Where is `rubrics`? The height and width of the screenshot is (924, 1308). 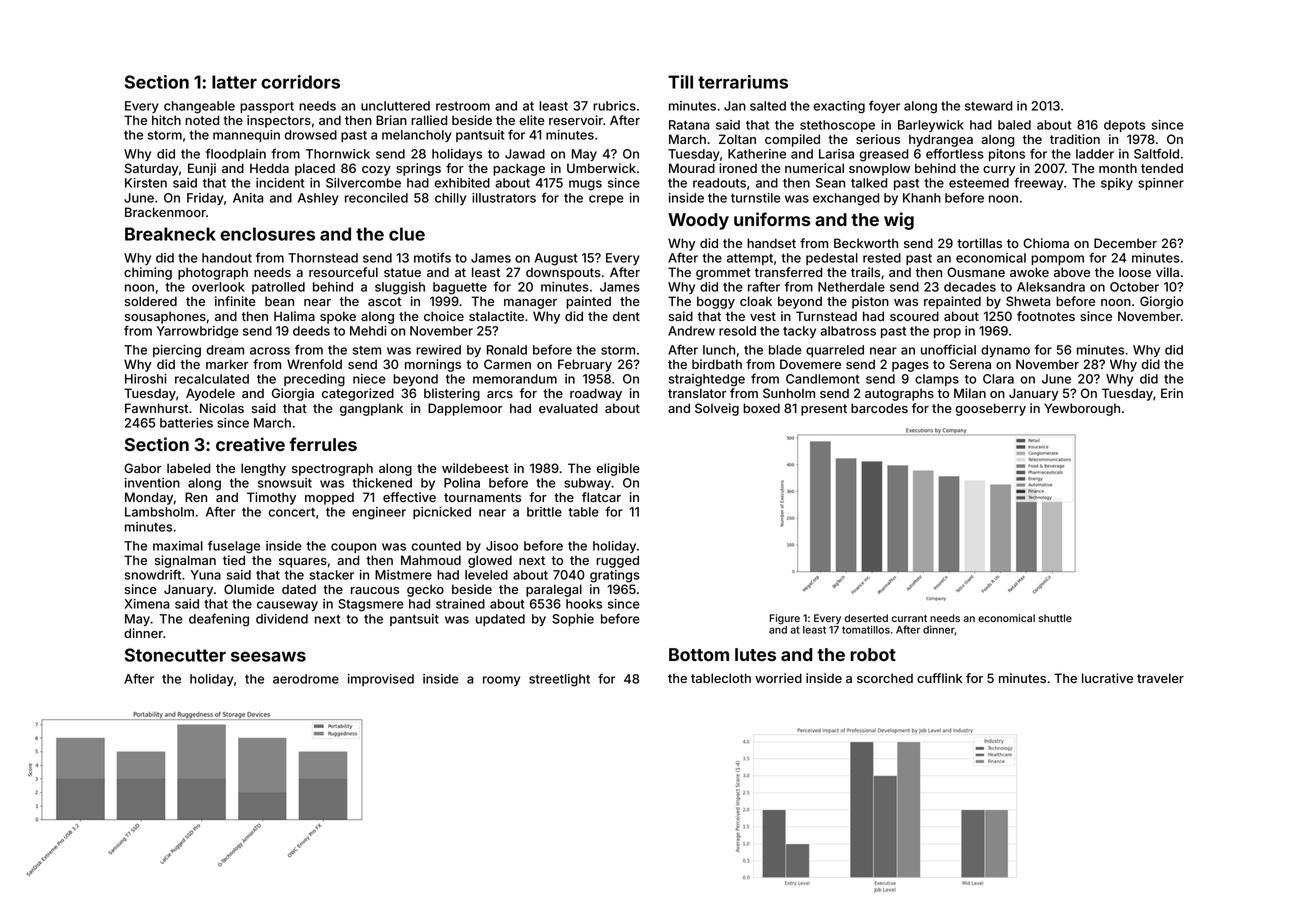
rubrics is located at coordinates (614, 106).
